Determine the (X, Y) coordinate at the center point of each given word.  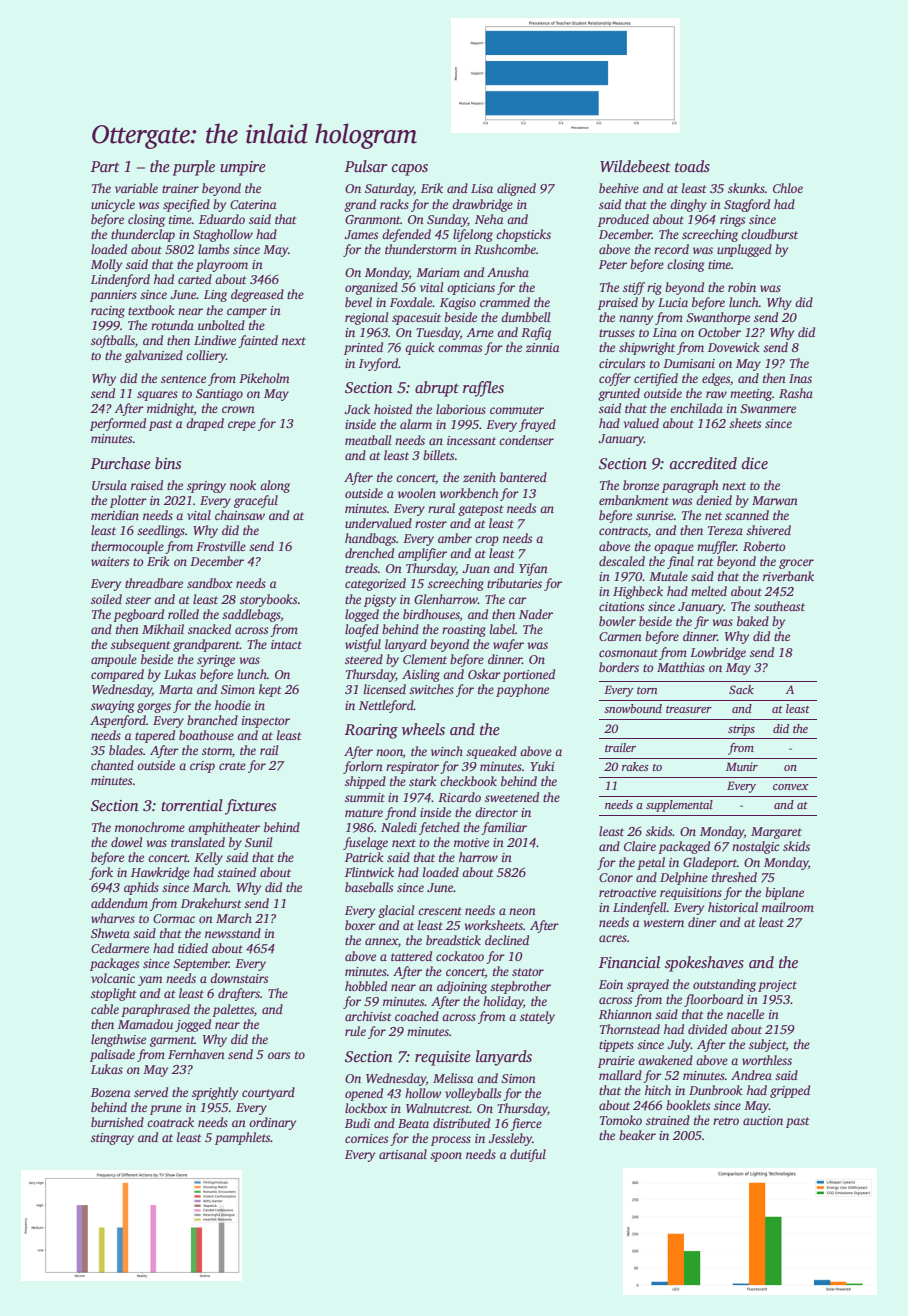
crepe (242, 426)
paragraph (690, 486)
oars (279, 1055)
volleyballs (473, 1094)
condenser (526, 440)
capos (410, 170)
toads (692, 166)
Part (105, 166)
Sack (741, 689)
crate (232, 766)
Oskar (484, 674)
